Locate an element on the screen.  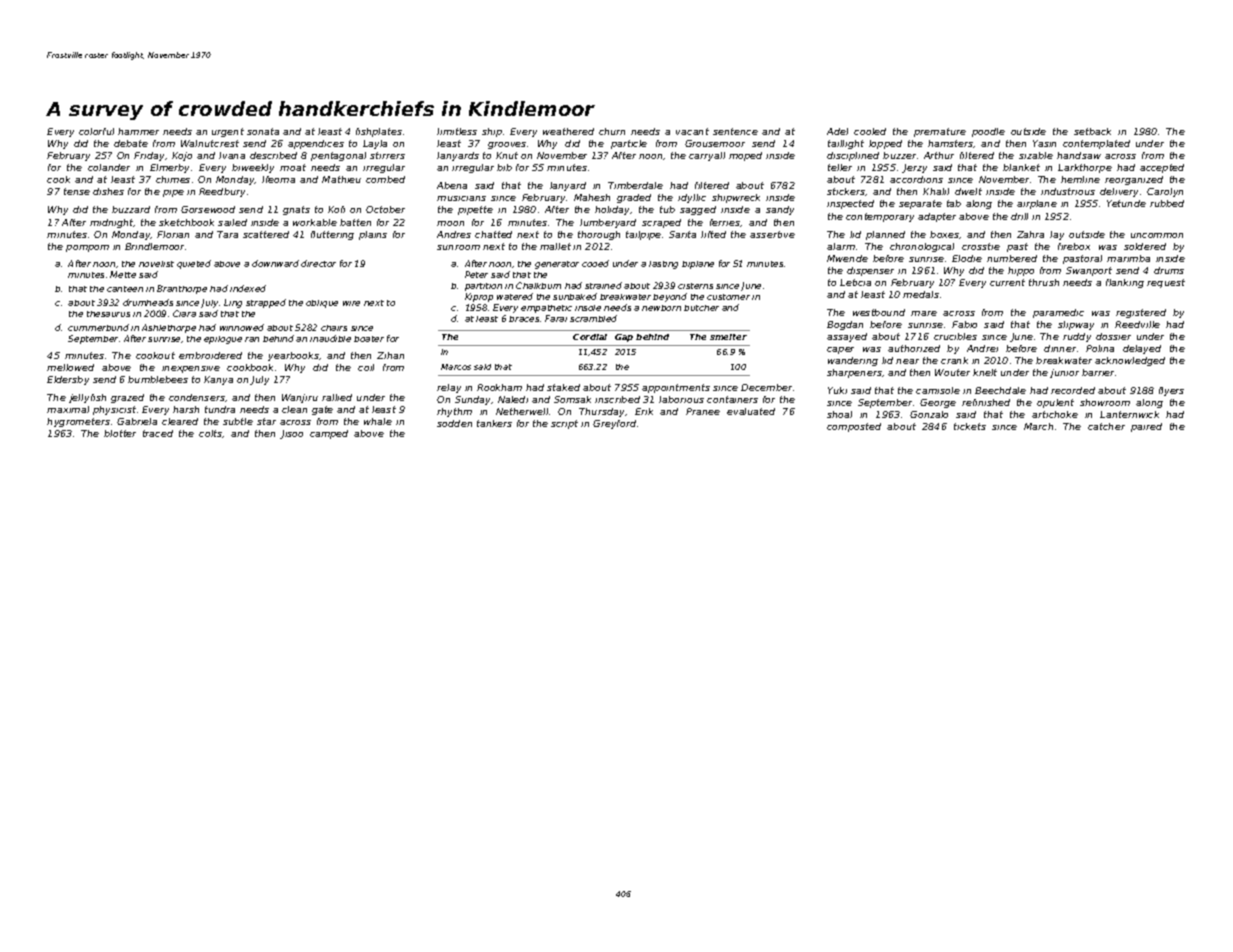
soldered is located at coordinates (1145, 246).
